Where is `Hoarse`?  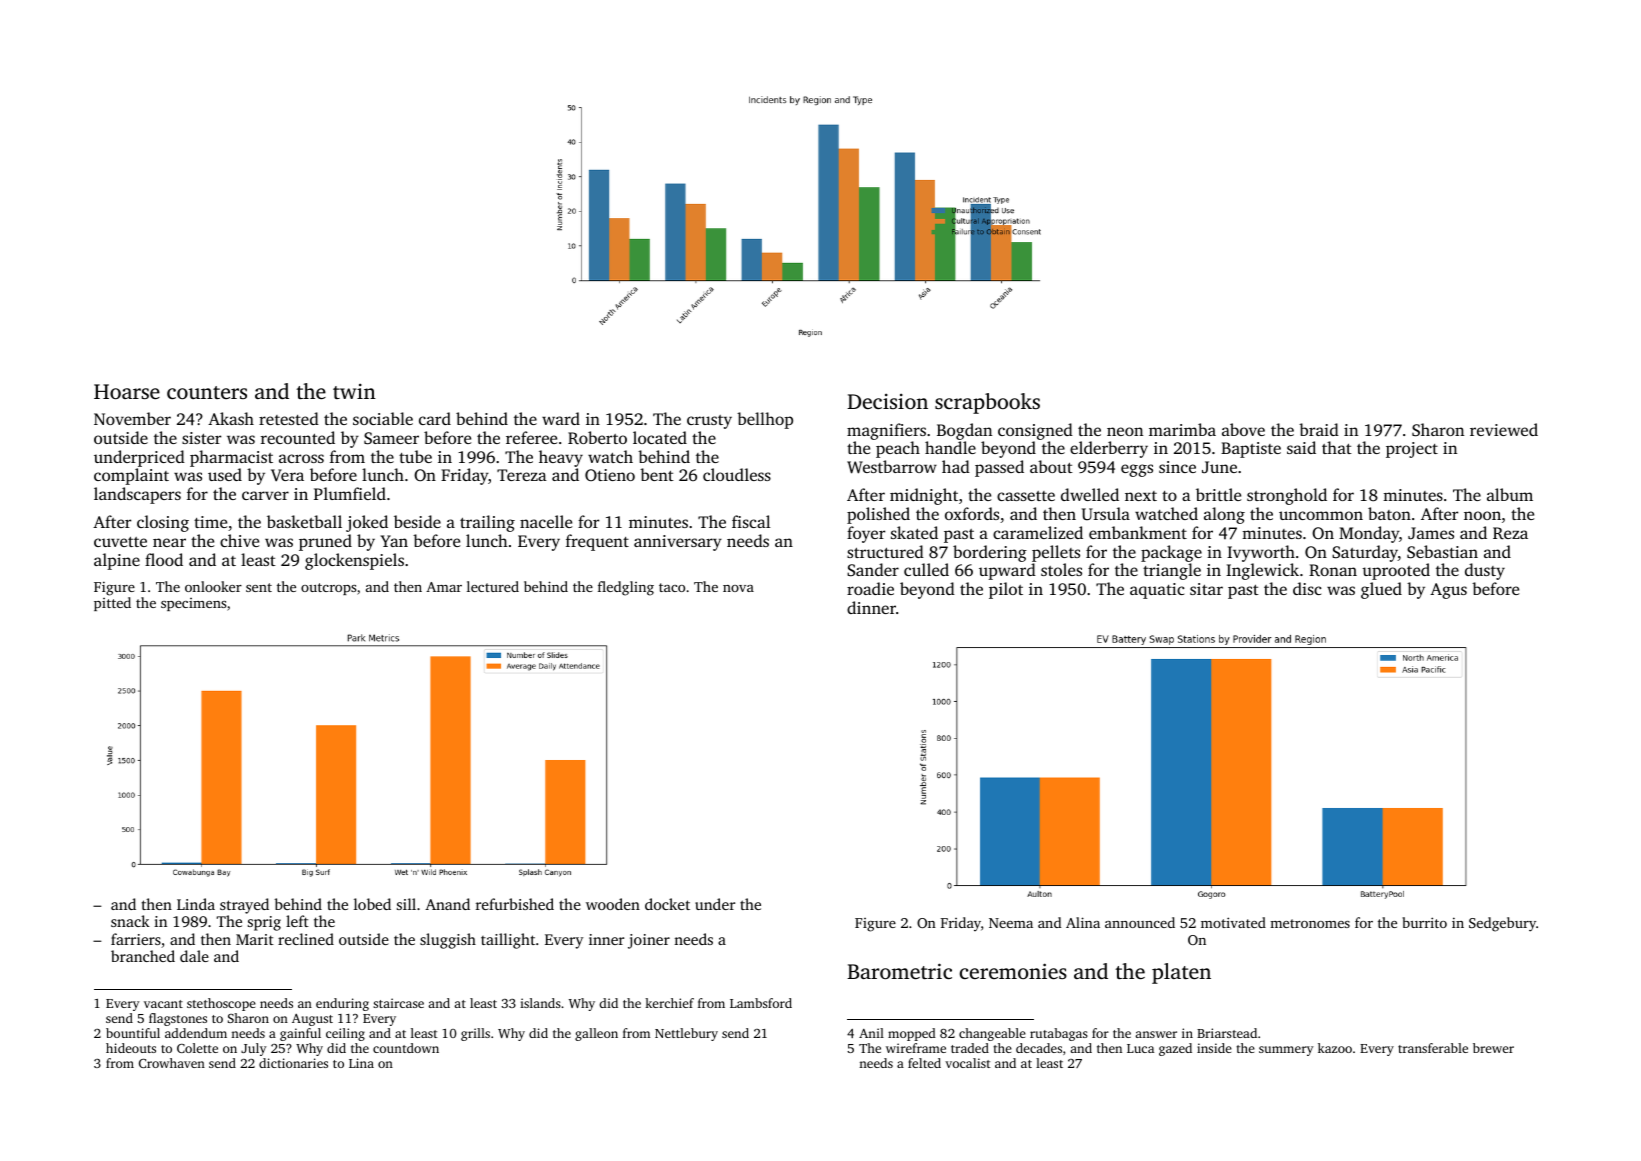
Hoarse is located at coordinates (127, 391).
